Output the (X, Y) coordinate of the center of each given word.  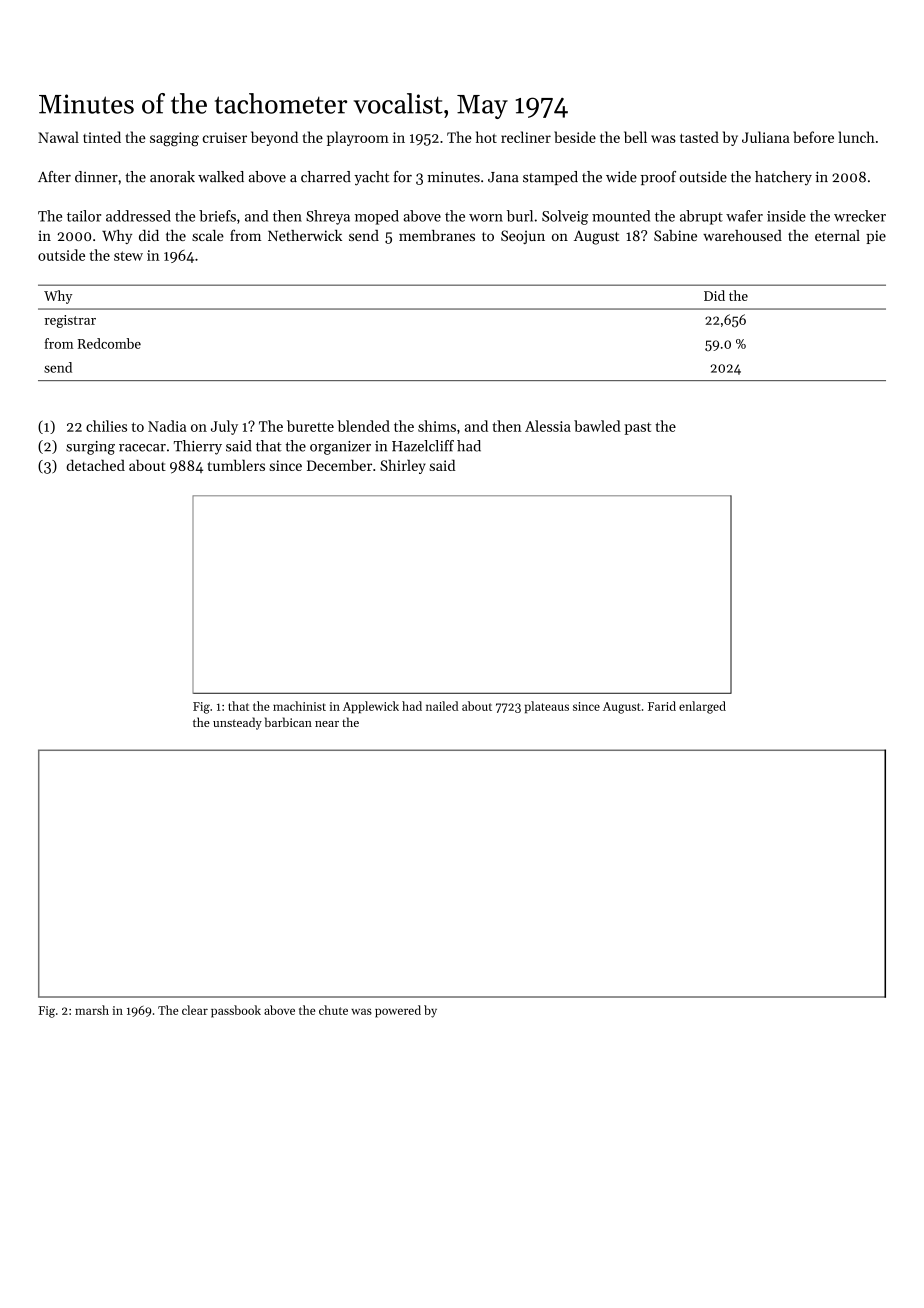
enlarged (702, 707)
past (637, 428)
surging (90, 448)
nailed (442, 706)
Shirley (403, 466)
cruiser (225, 137)
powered (398, 1011)
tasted (699, 137)
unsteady (237, 723)
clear (195, 1010)
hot (486, 137)
